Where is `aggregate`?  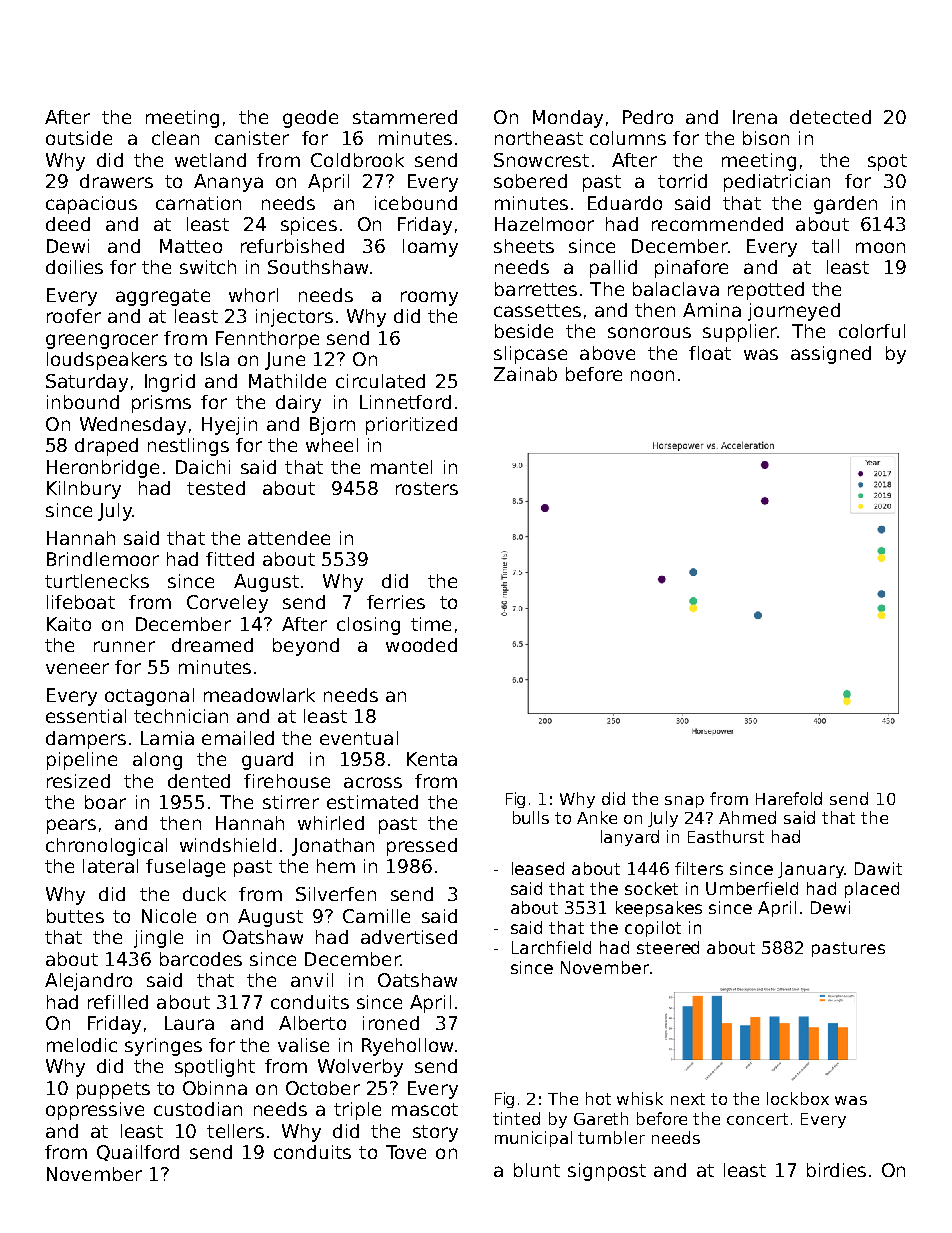 aggregate is located at coordinates (163, 297).
